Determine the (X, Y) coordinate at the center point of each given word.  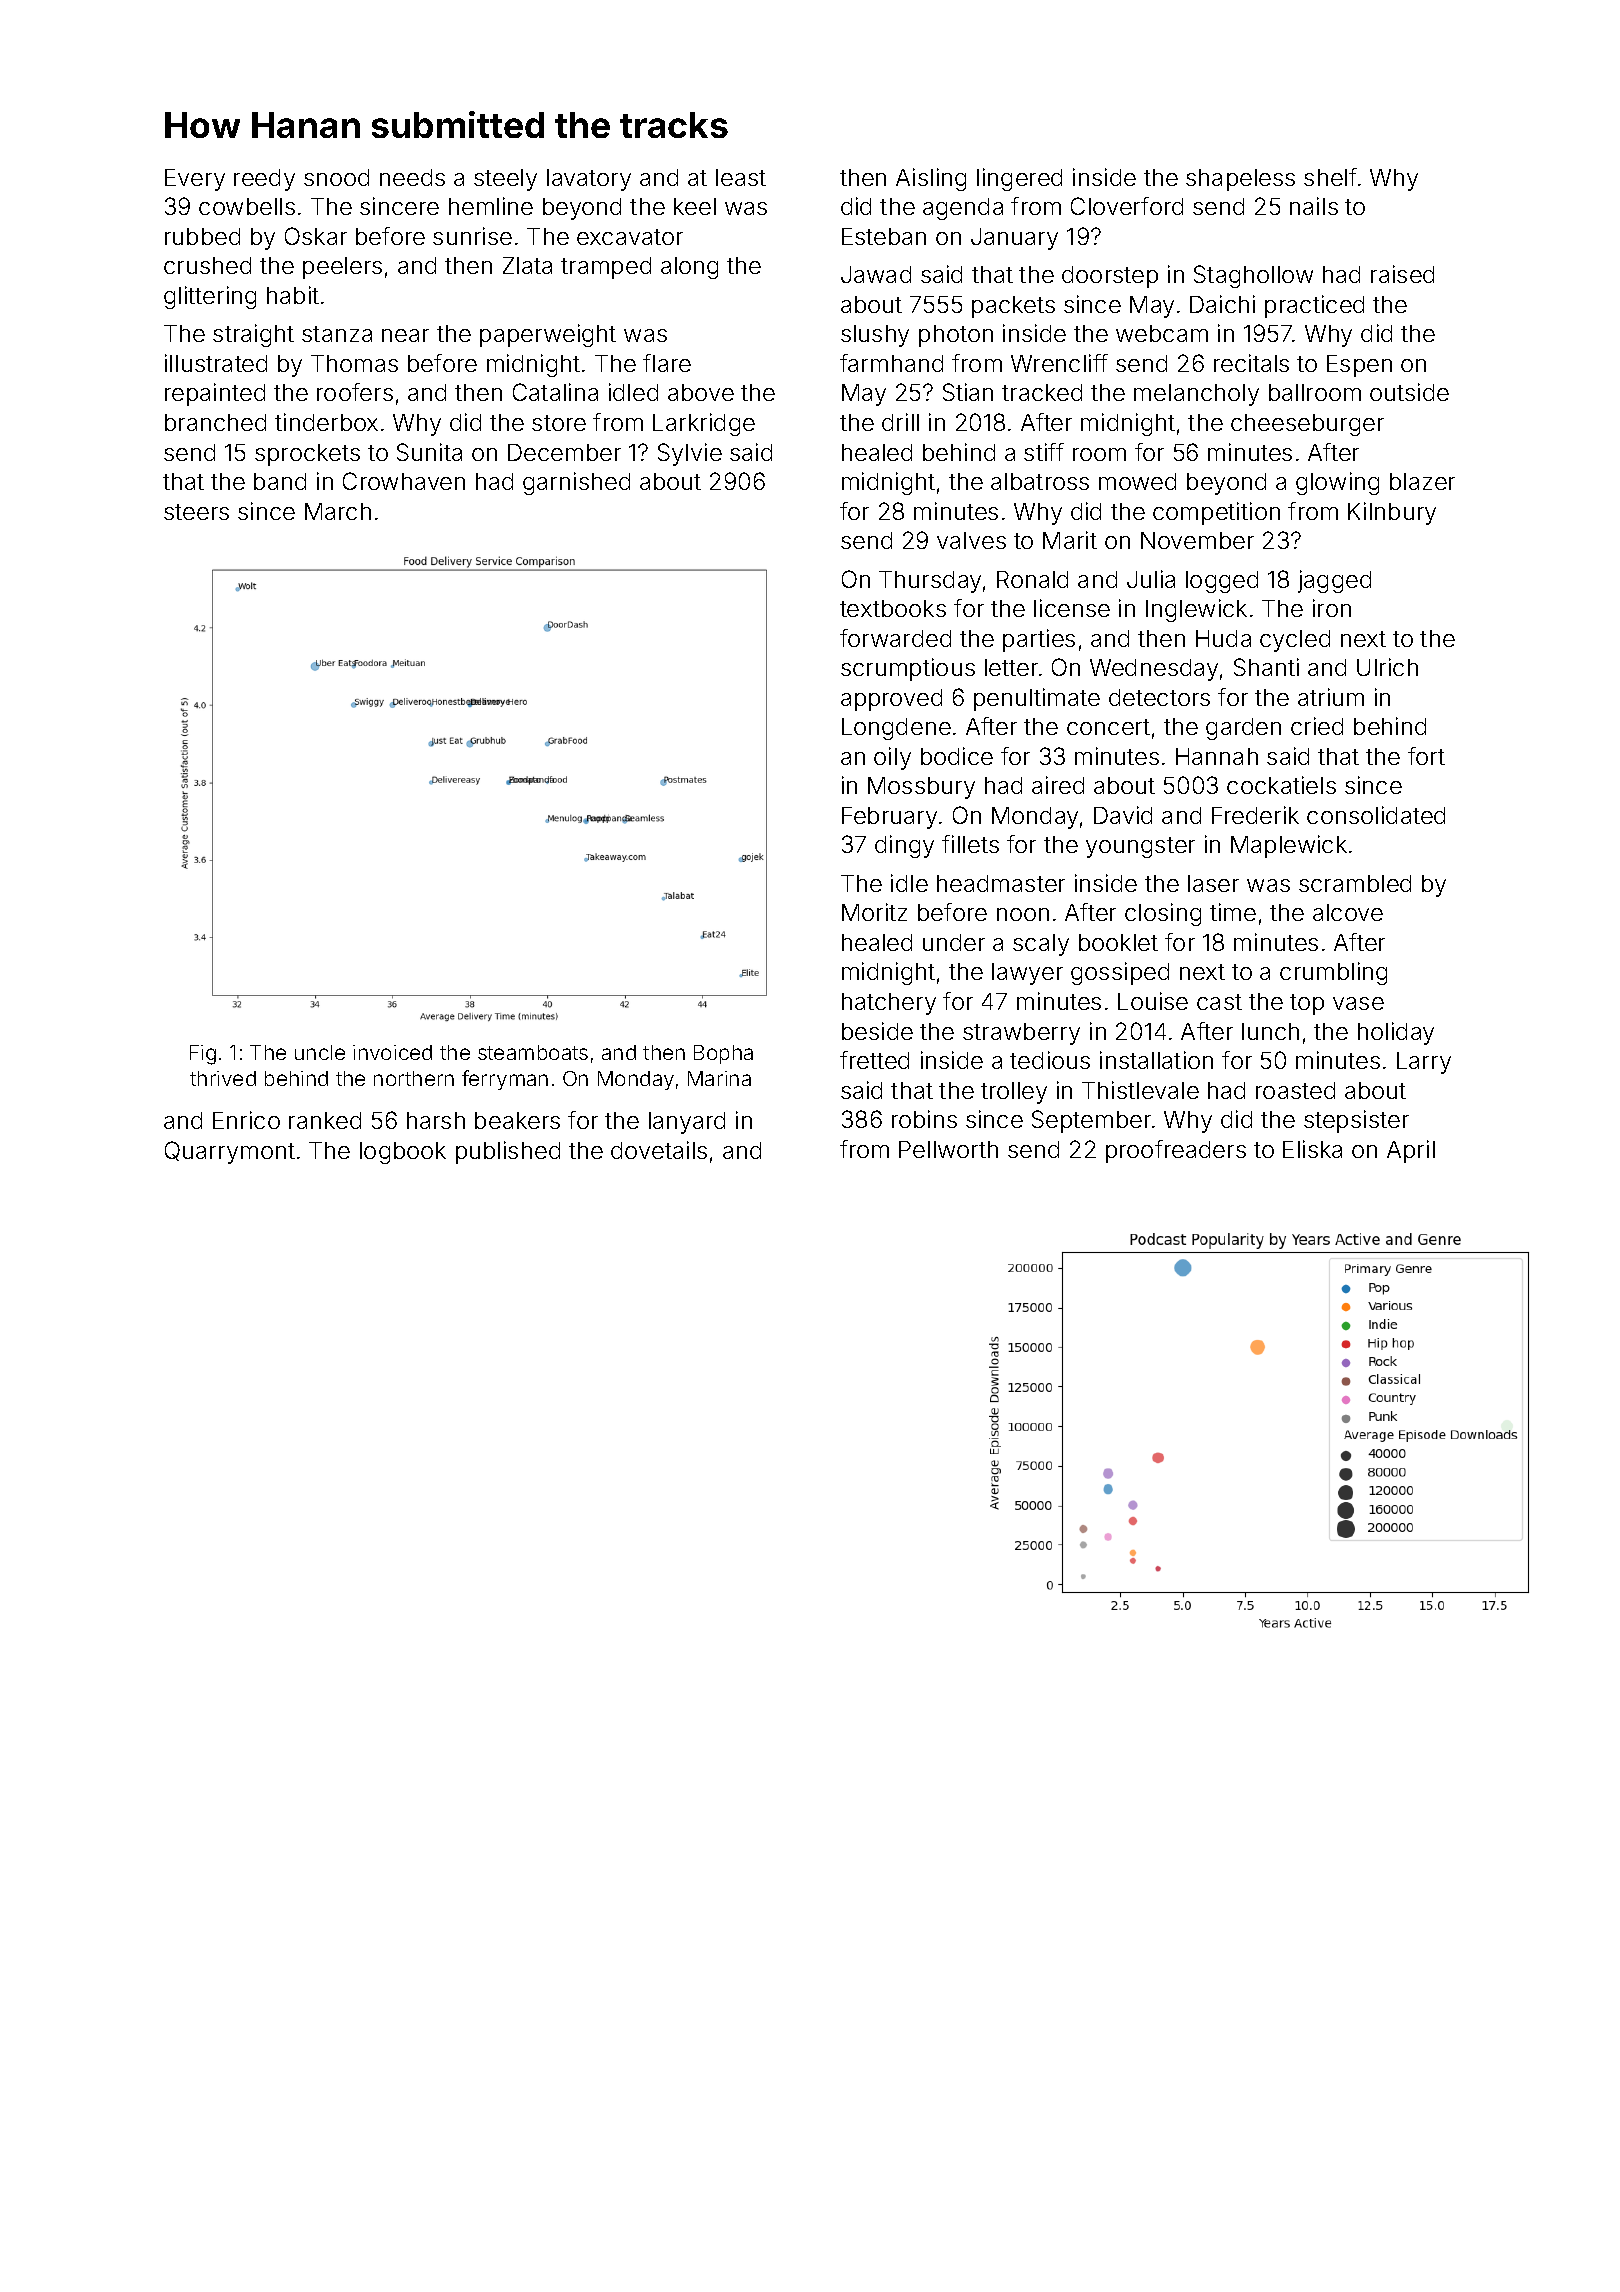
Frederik (1255, 815)
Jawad (876, 274)
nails (1314, 206)
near (405, 335)
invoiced (392, 1052)
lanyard (687, 1123)
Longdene (896, 729)
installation (1156, 1060)
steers (196, 512)
